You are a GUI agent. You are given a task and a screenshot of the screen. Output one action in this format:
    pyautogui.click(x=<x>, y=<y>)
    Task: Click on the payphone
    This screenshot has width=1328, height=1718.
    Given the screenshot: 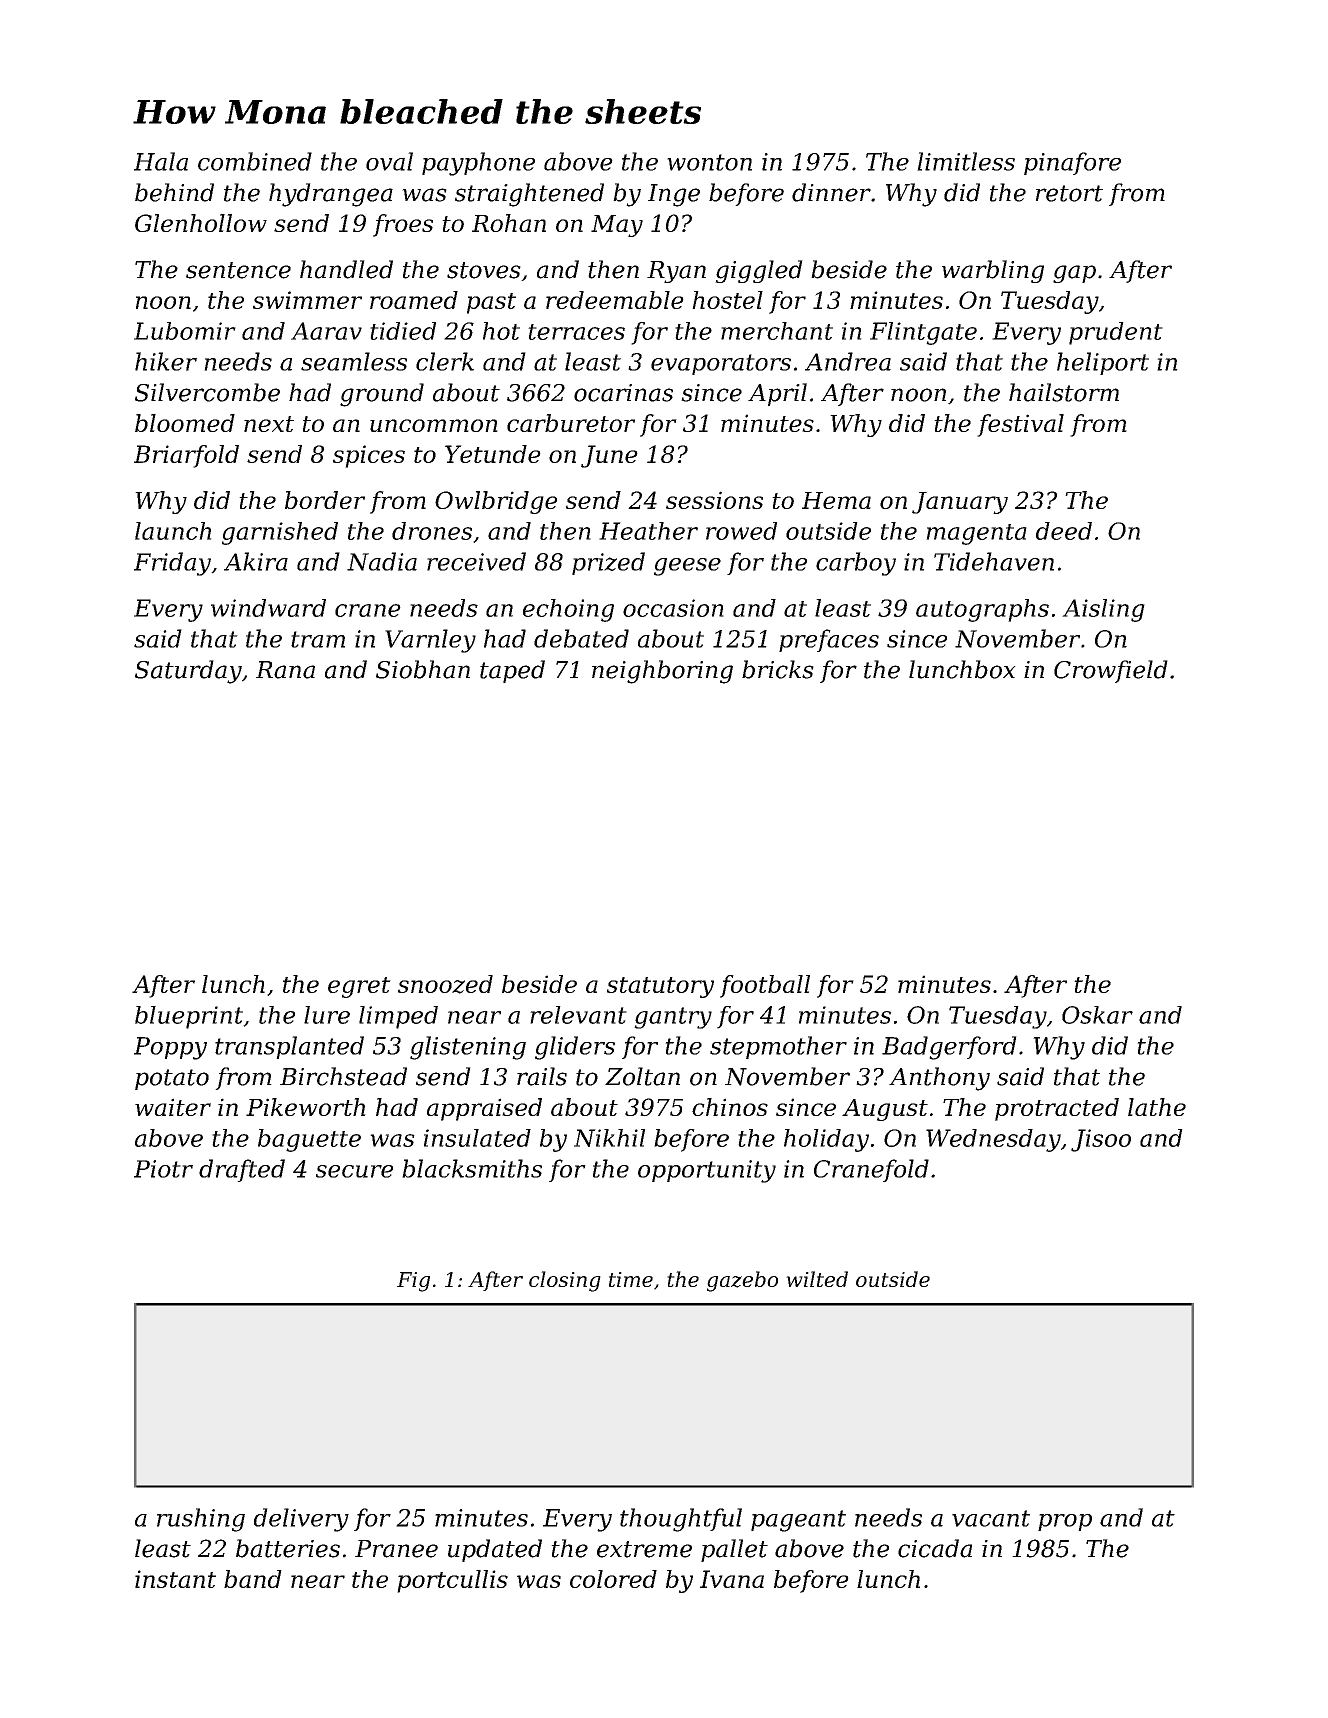 What is the action you would take?
    pyautogui.click(x=478, y=164)
